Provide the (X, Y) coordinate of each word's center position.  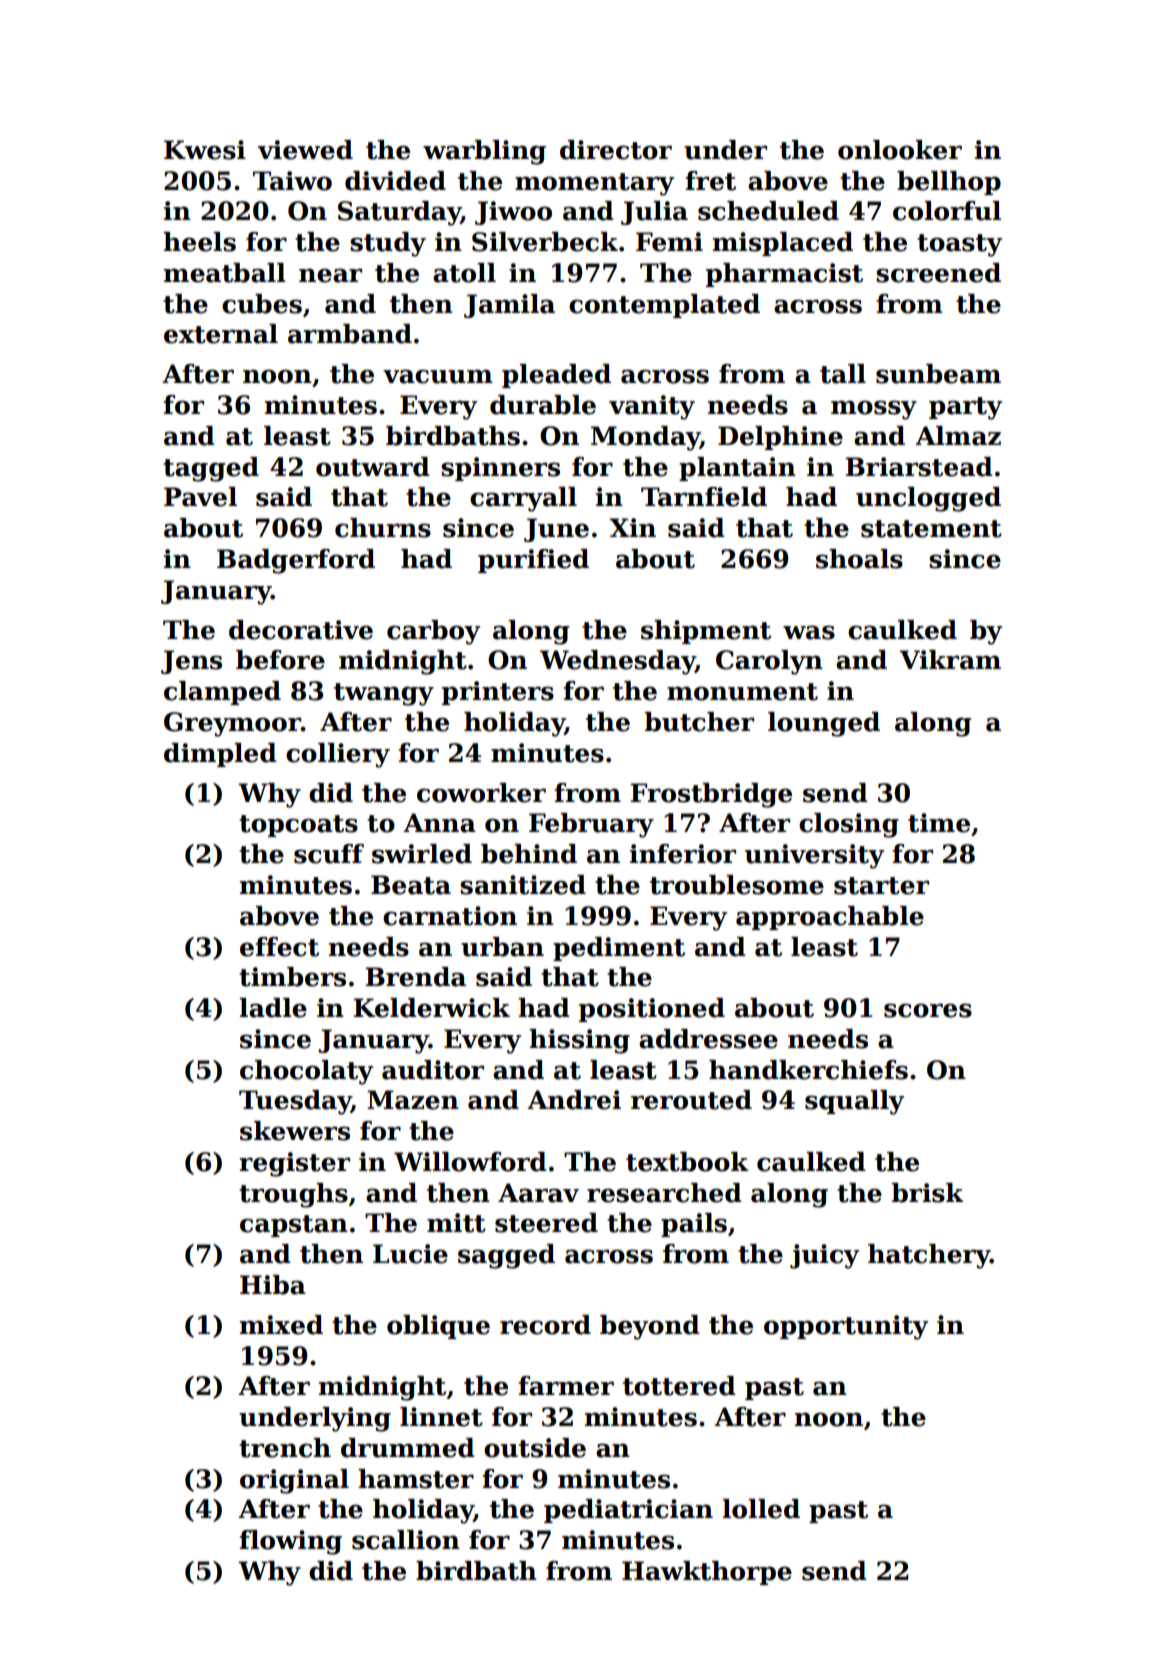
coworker (481, 793)
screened (938, 273)
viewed (305, 150)
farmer (566, 1386)
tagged (211, 469)
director (616, 150)
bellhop (949, 183)
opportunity (846, 1327)
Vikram (950, 660)
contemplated (664, 306)
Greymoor (232, 724)
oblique (438, 1327)
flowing (290, 1542)
